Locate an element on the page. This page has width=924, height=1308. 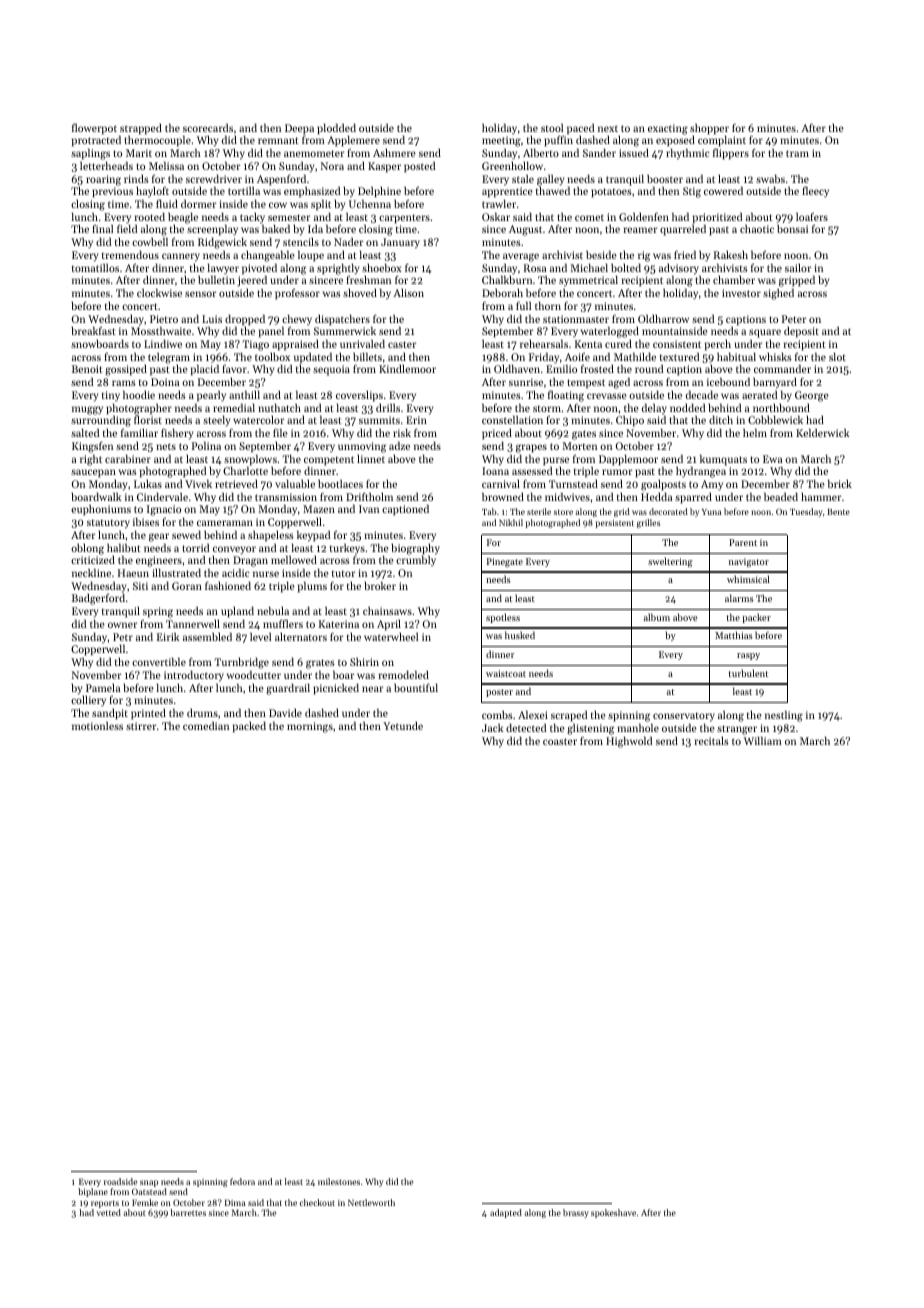
drums is located at coordinates (202, 712).
